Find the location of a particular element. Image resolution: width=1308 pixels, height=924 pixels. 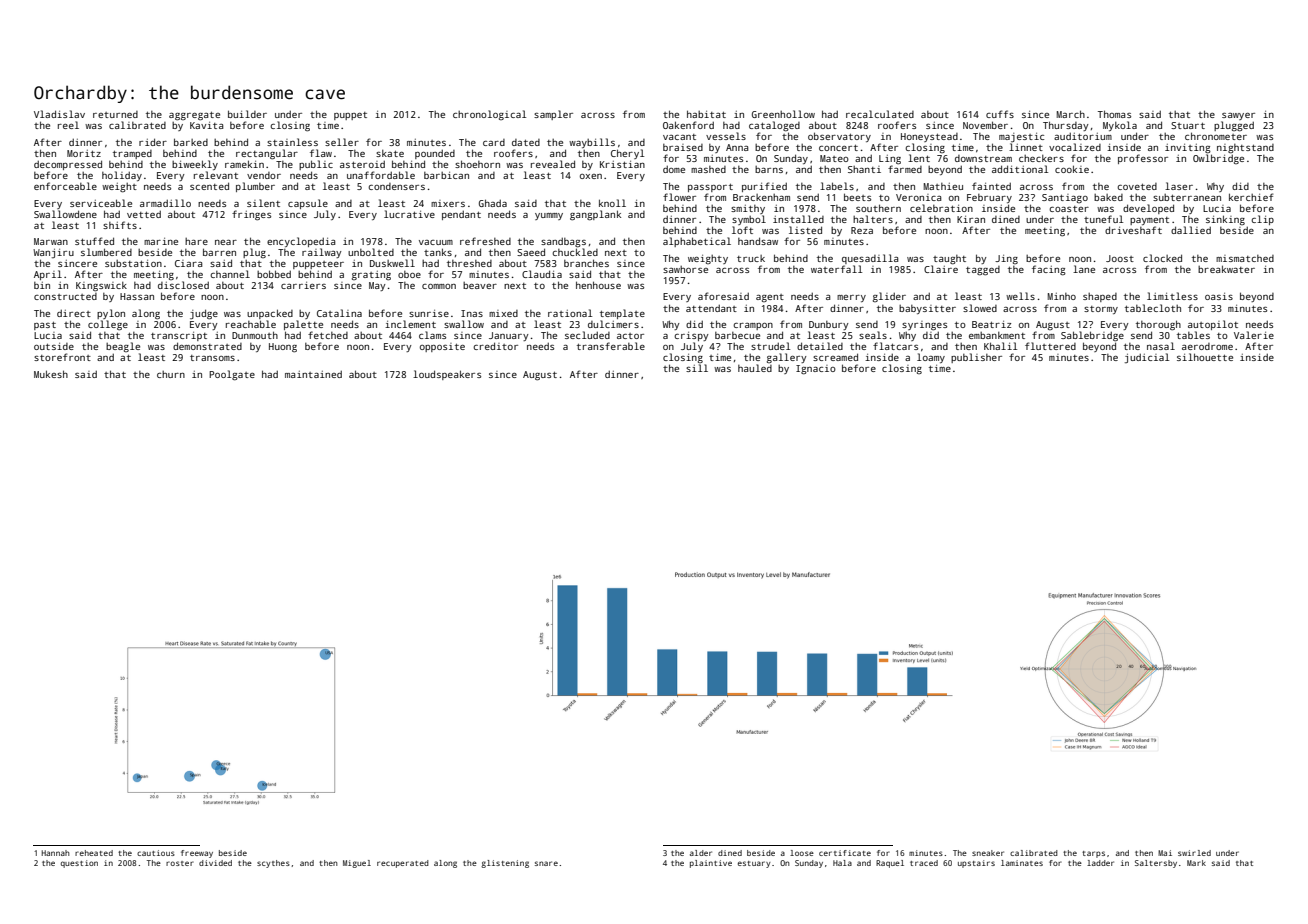

loudspeakers is located at coordinates (447, 375).
